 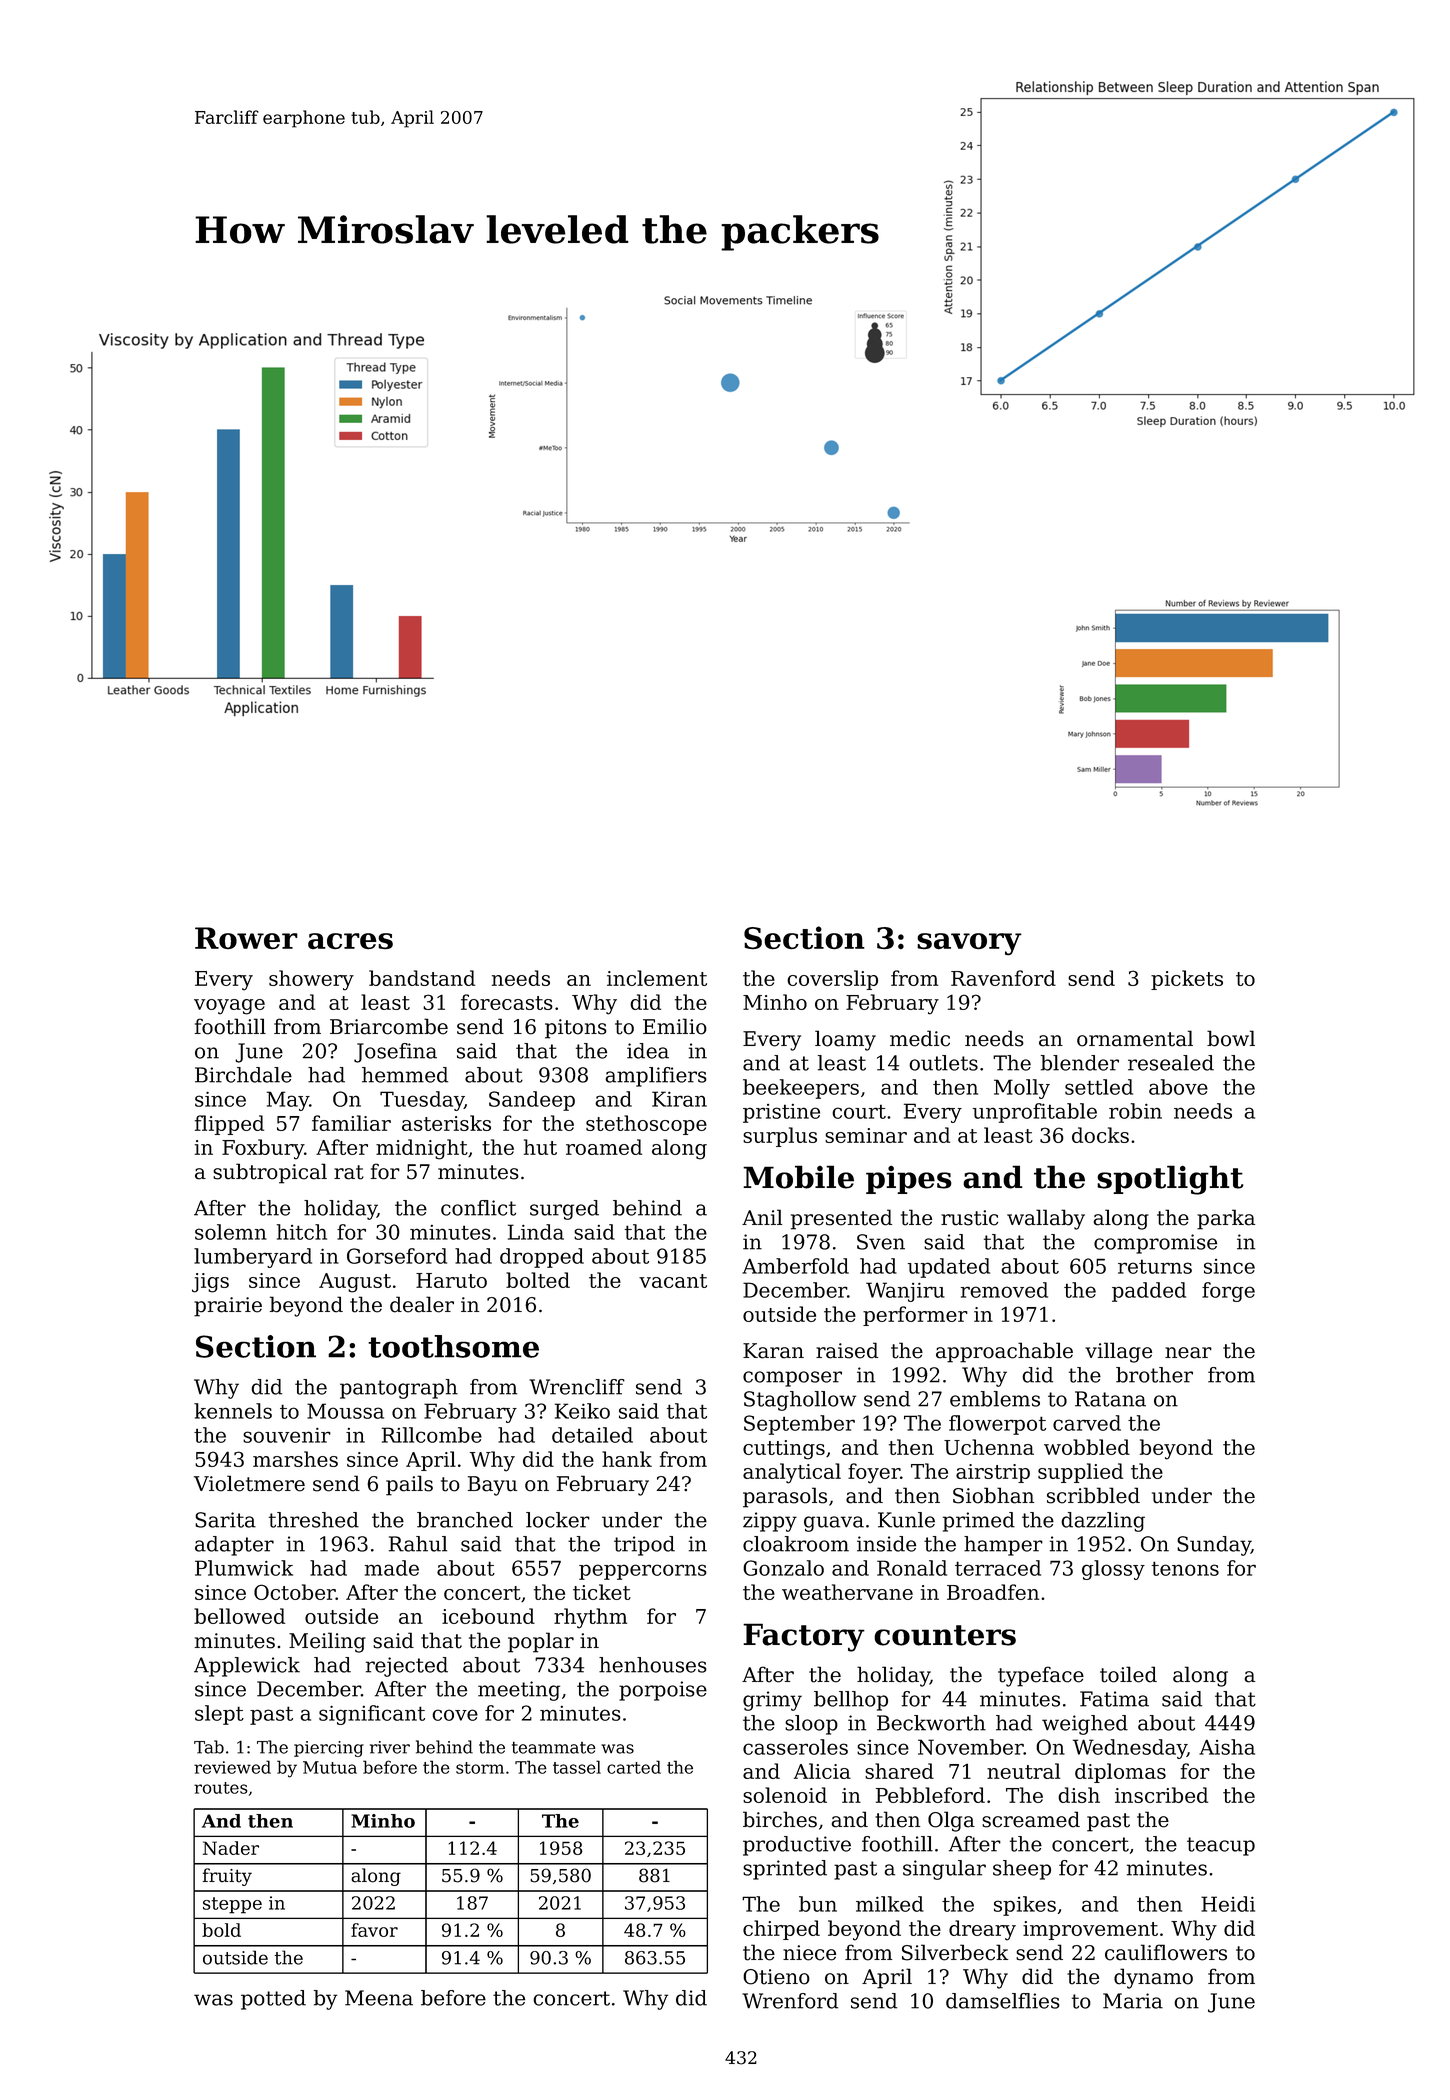 I want to click on pails, so click(x=409, y=1485).
